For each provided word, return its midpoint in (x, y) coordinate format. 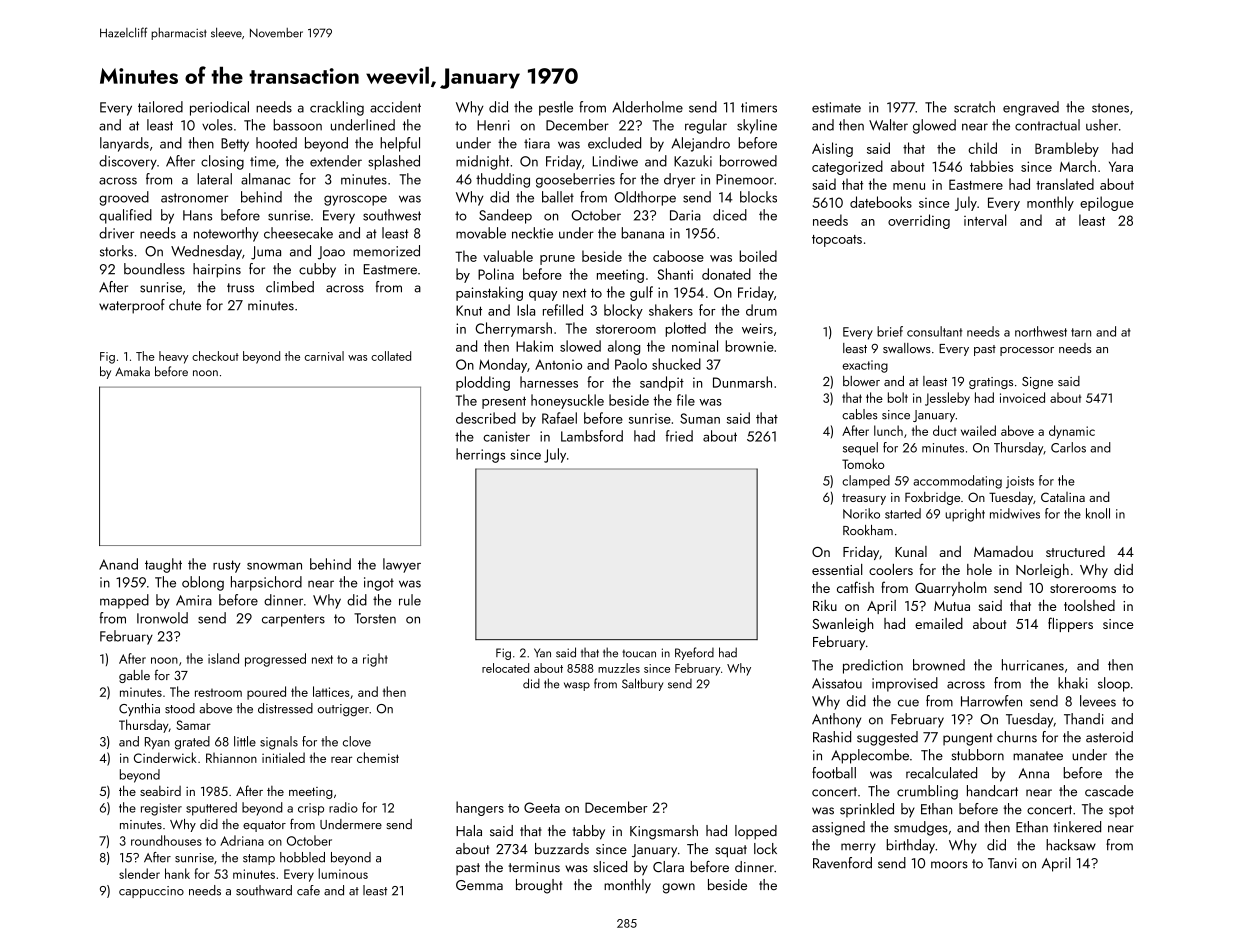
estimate (836, 107)
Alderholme (647, 107)
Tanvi (1002, 863)
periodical (219, 108)
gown (679, 888)
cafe (308, 890)
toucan (639, 653)
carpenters (293, 620)
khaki (1072, 683)
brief (890, 331)
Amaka (132, 371)
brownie (750, 346)
